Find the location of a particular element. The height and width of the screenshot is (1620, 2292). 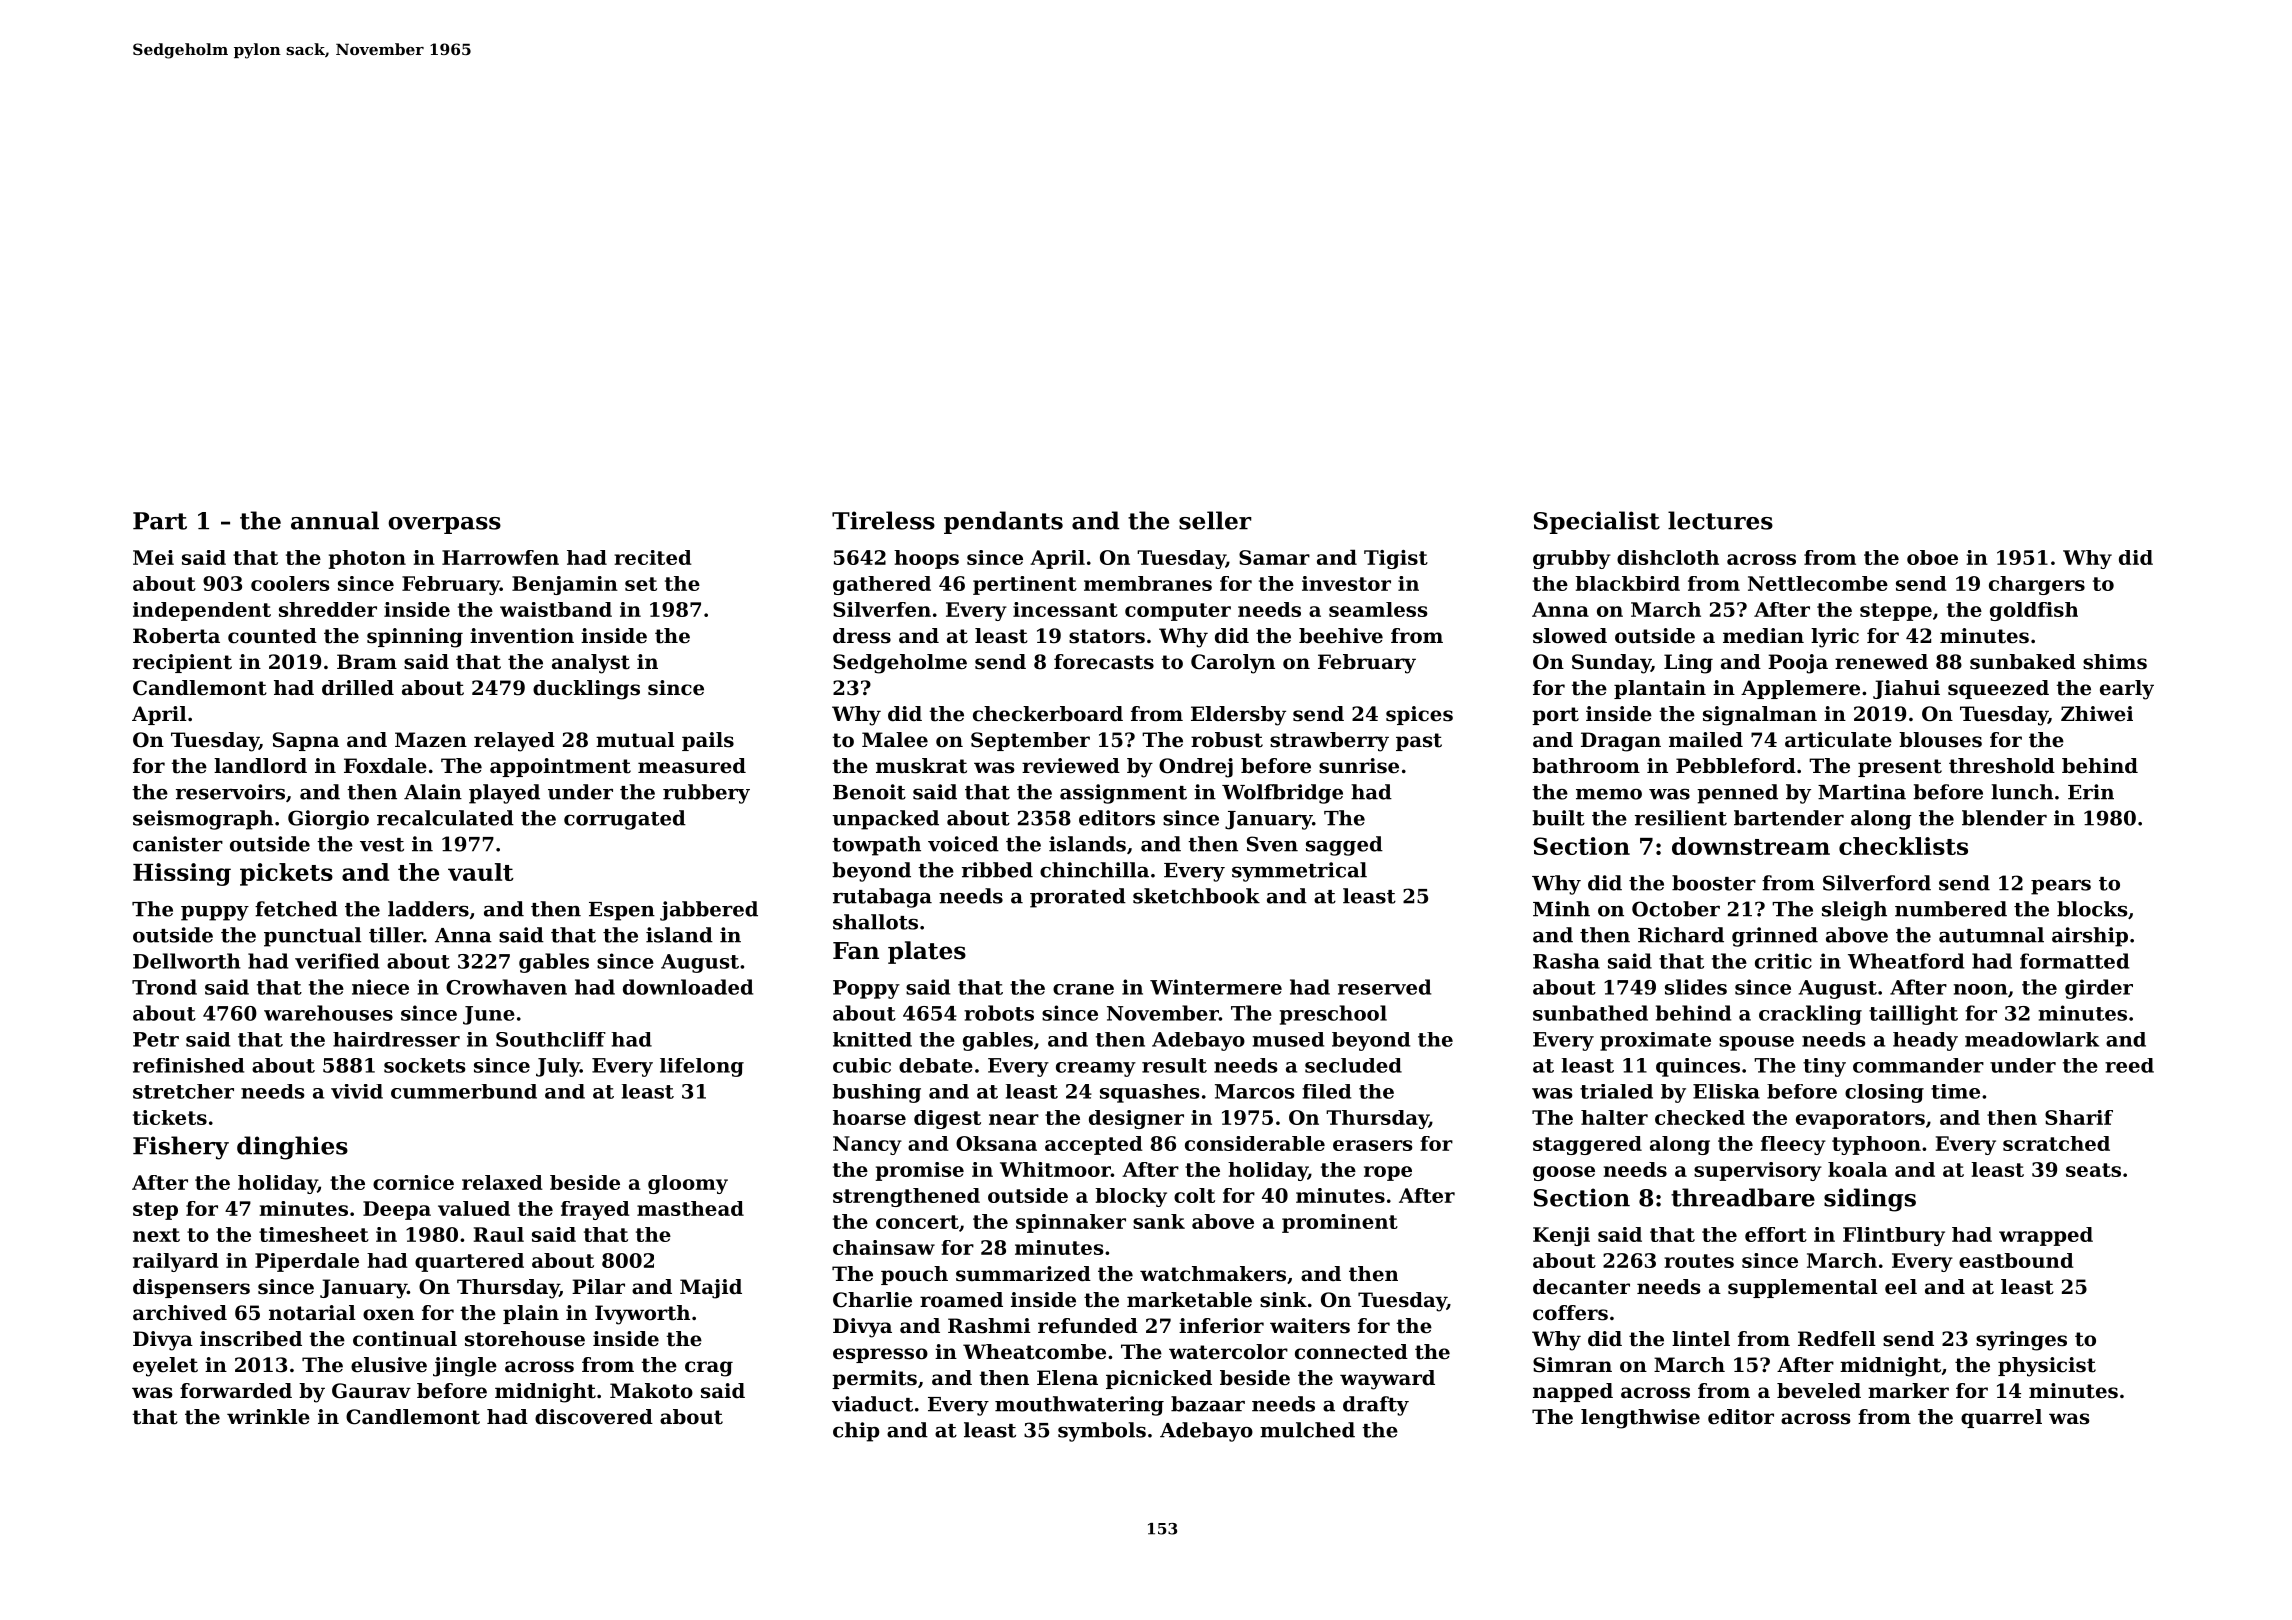

discovered is located at coordinates (594, 1417).
